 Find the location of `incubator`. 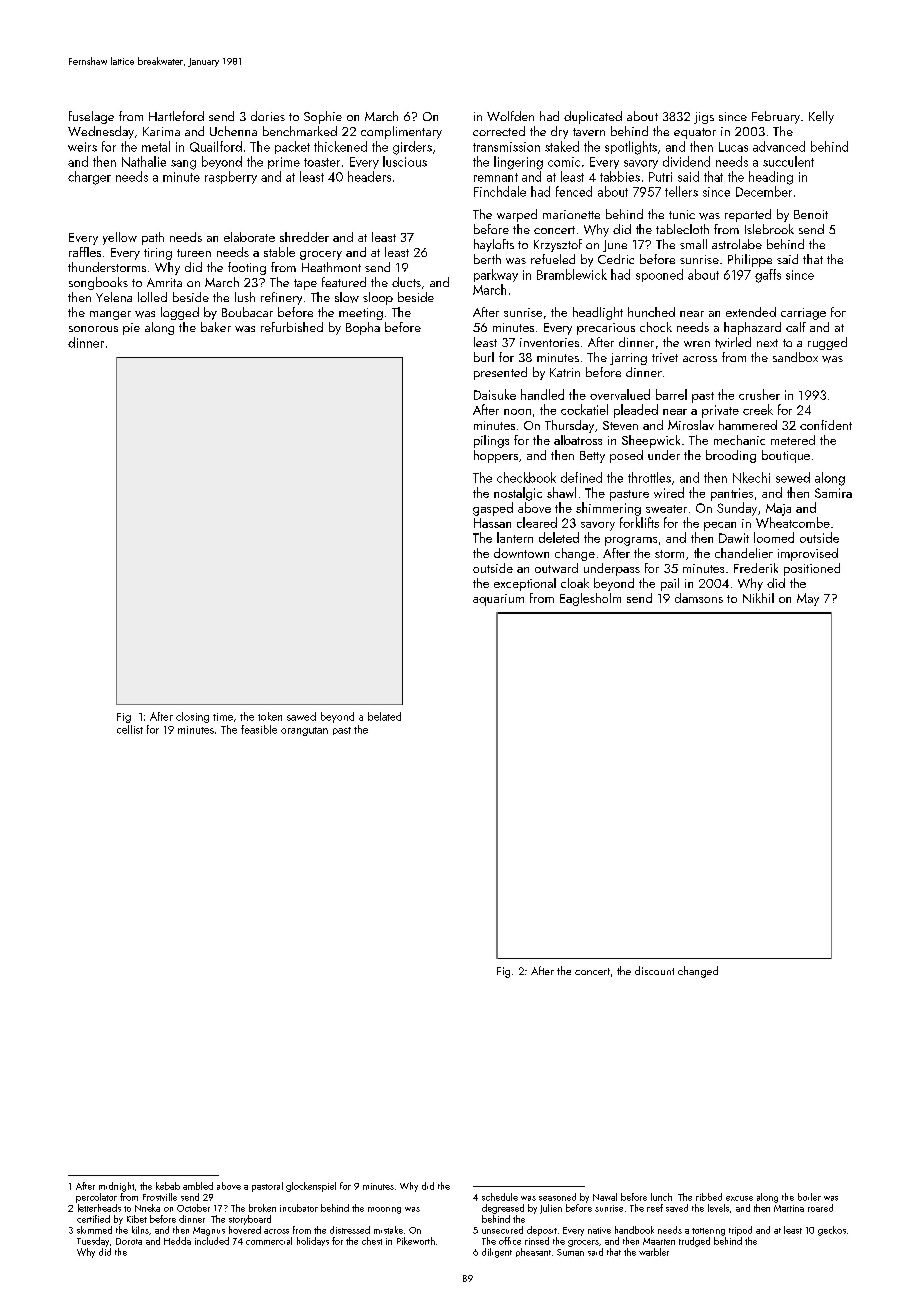

incubator is located at coordinates (299, 1208).
